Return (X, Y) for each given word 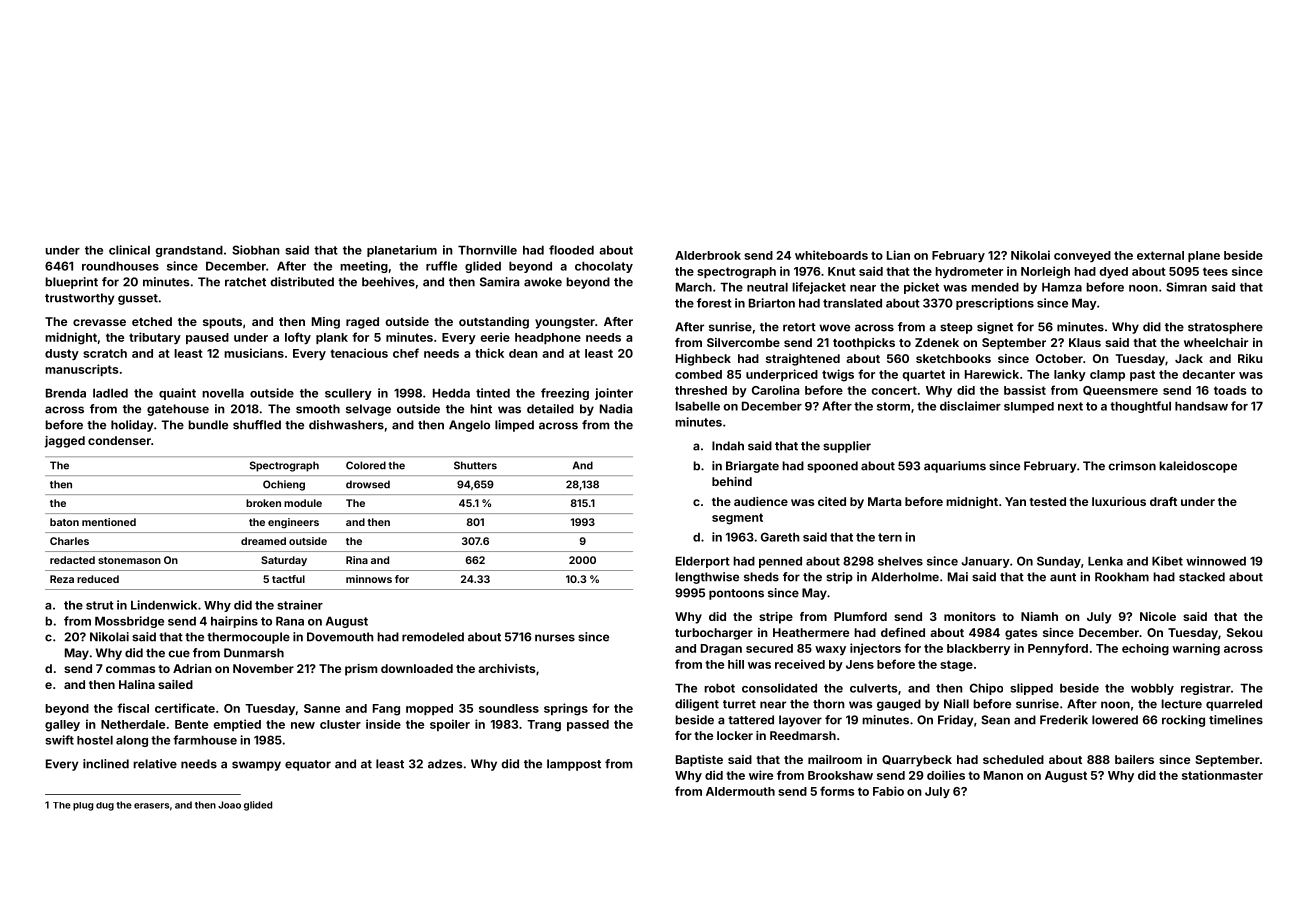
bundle (208, 425)
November (263, 668)
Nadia (616, 409)
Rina (357, 560)
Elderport (703, 562)
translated (852, 303)
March (694, 287)
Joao (229, 805)
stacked (1202, 577)
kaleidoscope (1198, 467)
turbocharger (714, 634)
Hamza (1062, 287)
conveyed (1082, 256)
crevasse (99, 322)
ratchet (245, 282)
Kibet (1167, 561)
